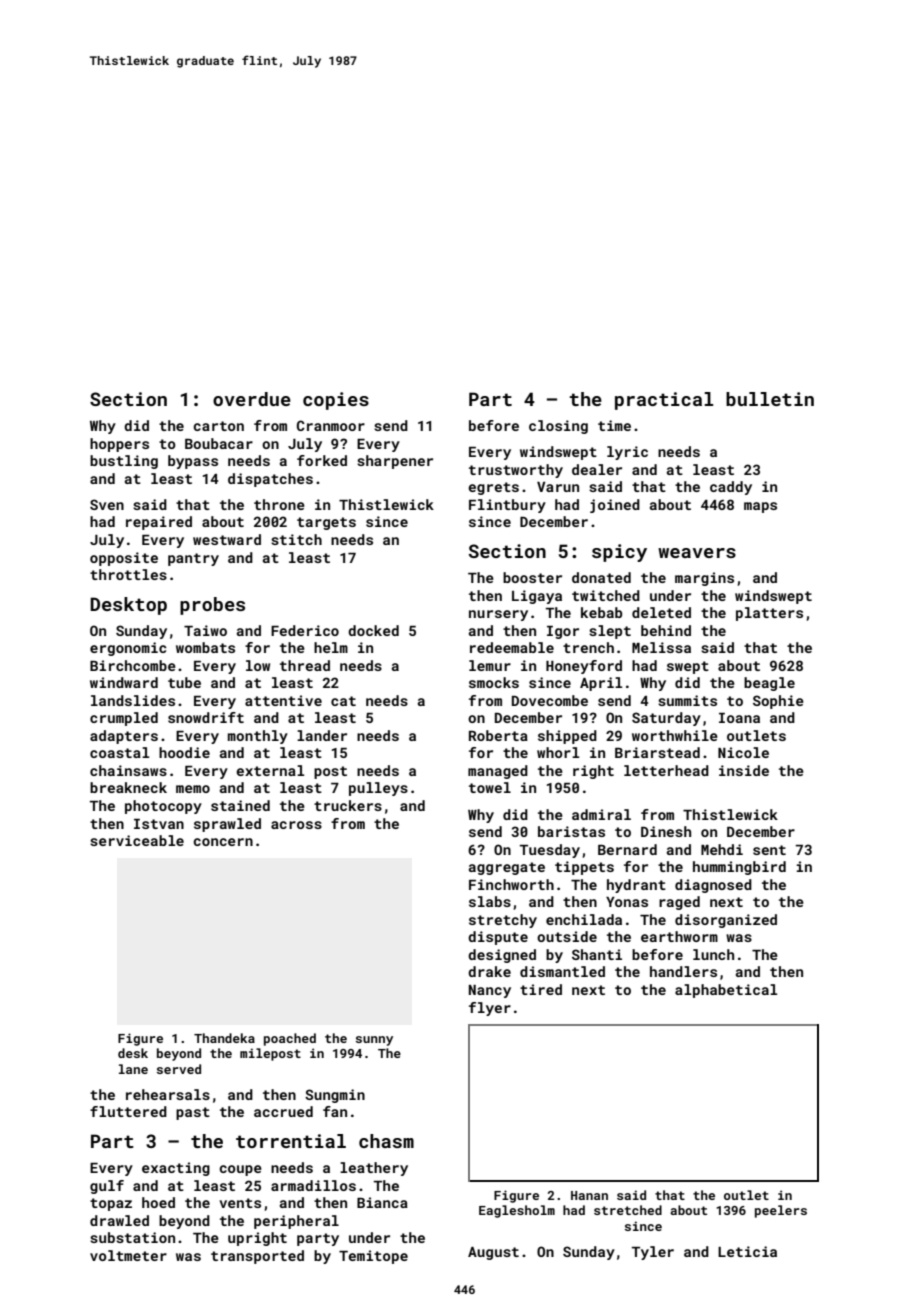  Describe the element at coordinates (589, 1195) in the page. I see `Hanan` at that location.
